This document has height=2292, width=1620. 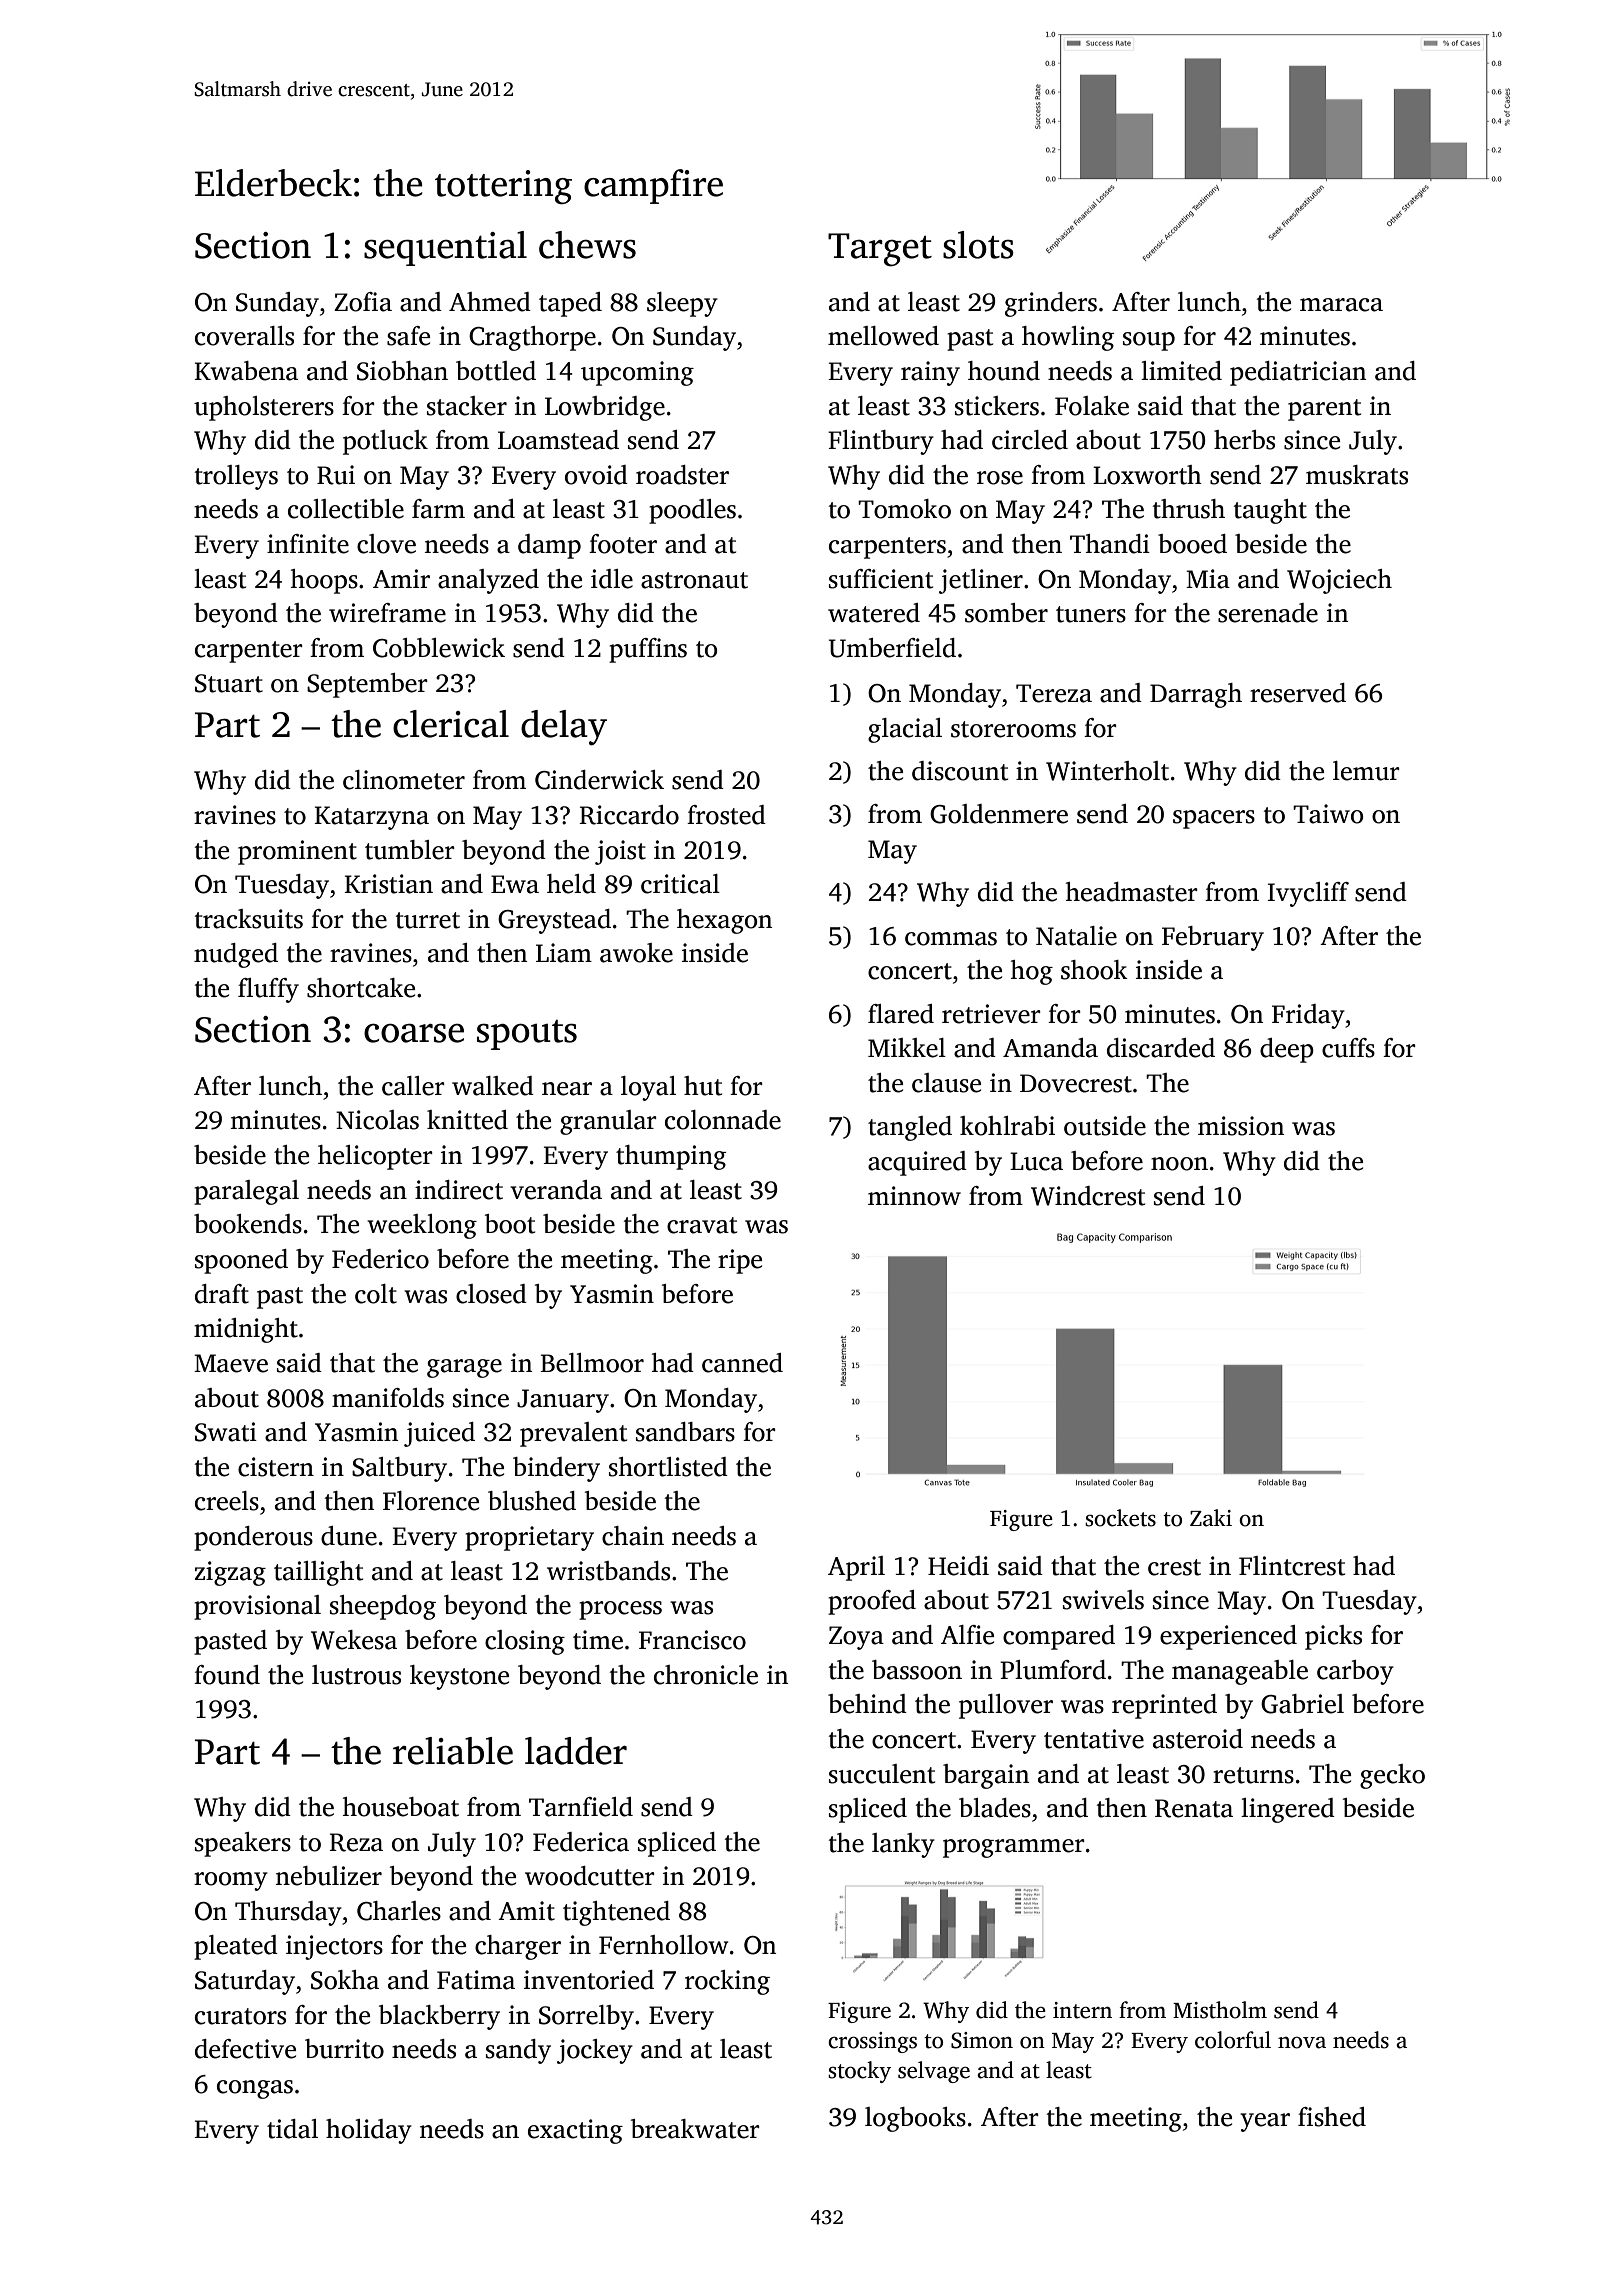 I want to click on Sokha, so click(x=345, y=1980).
